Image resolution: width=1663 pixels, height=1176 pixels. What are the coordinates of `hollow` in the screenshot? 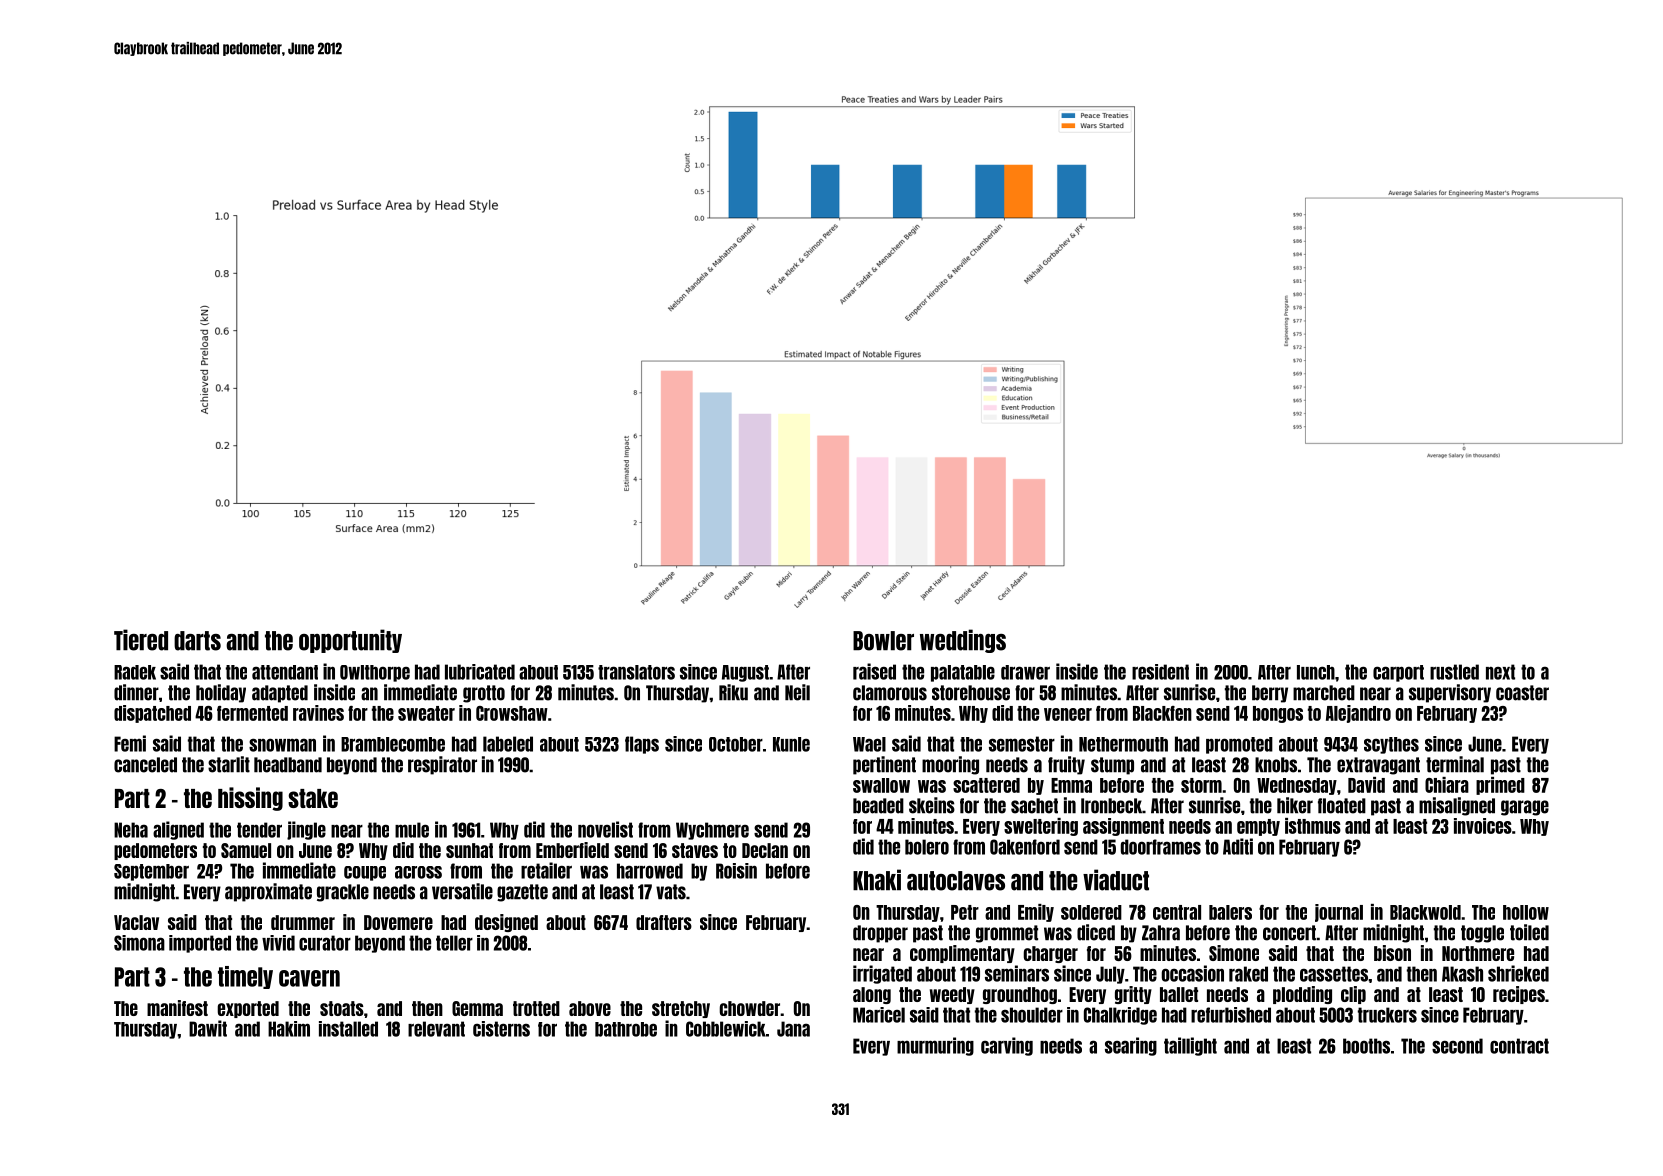 It's located at (1526, 912).
